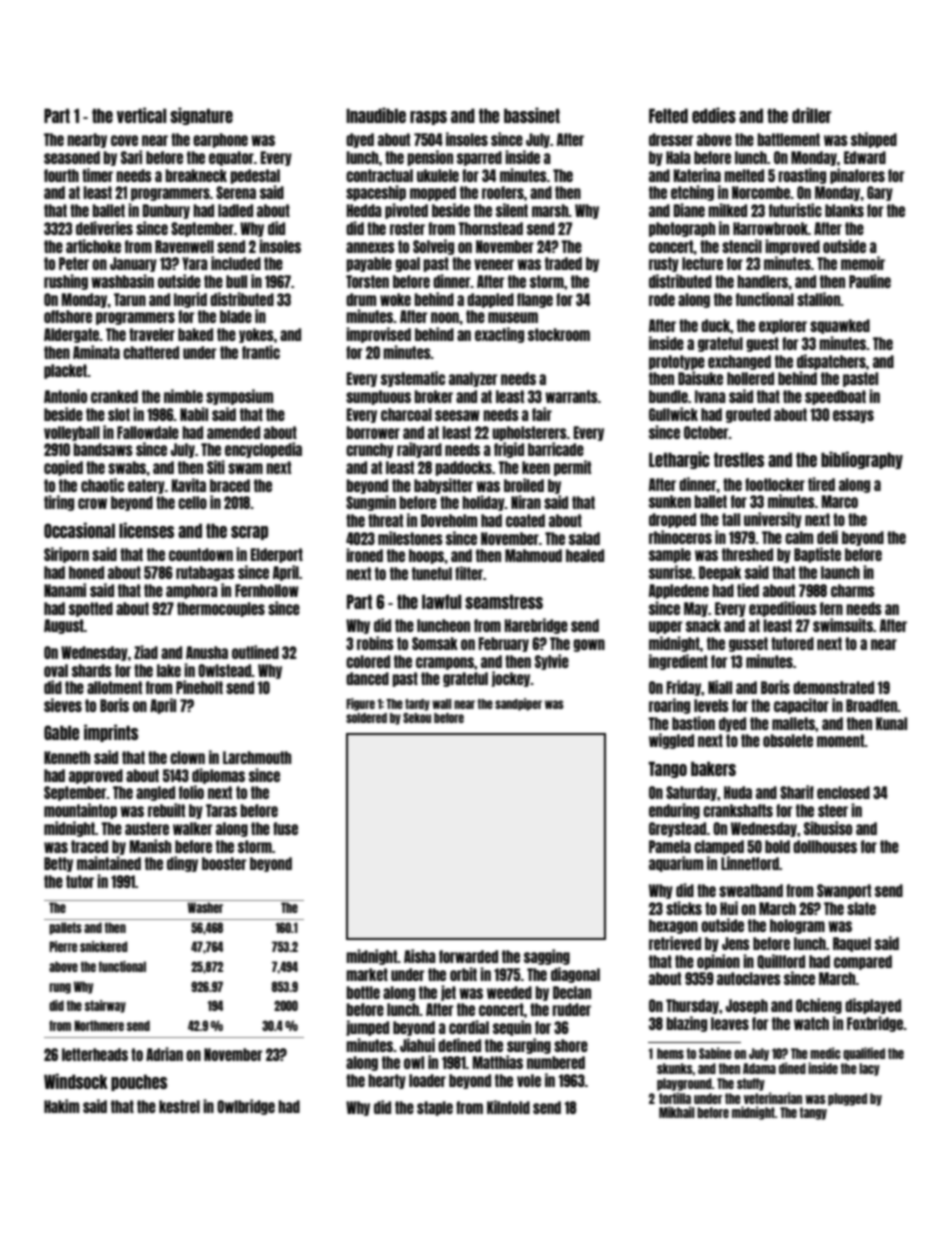  I want to click on Hakim, so click(61, 1106).
